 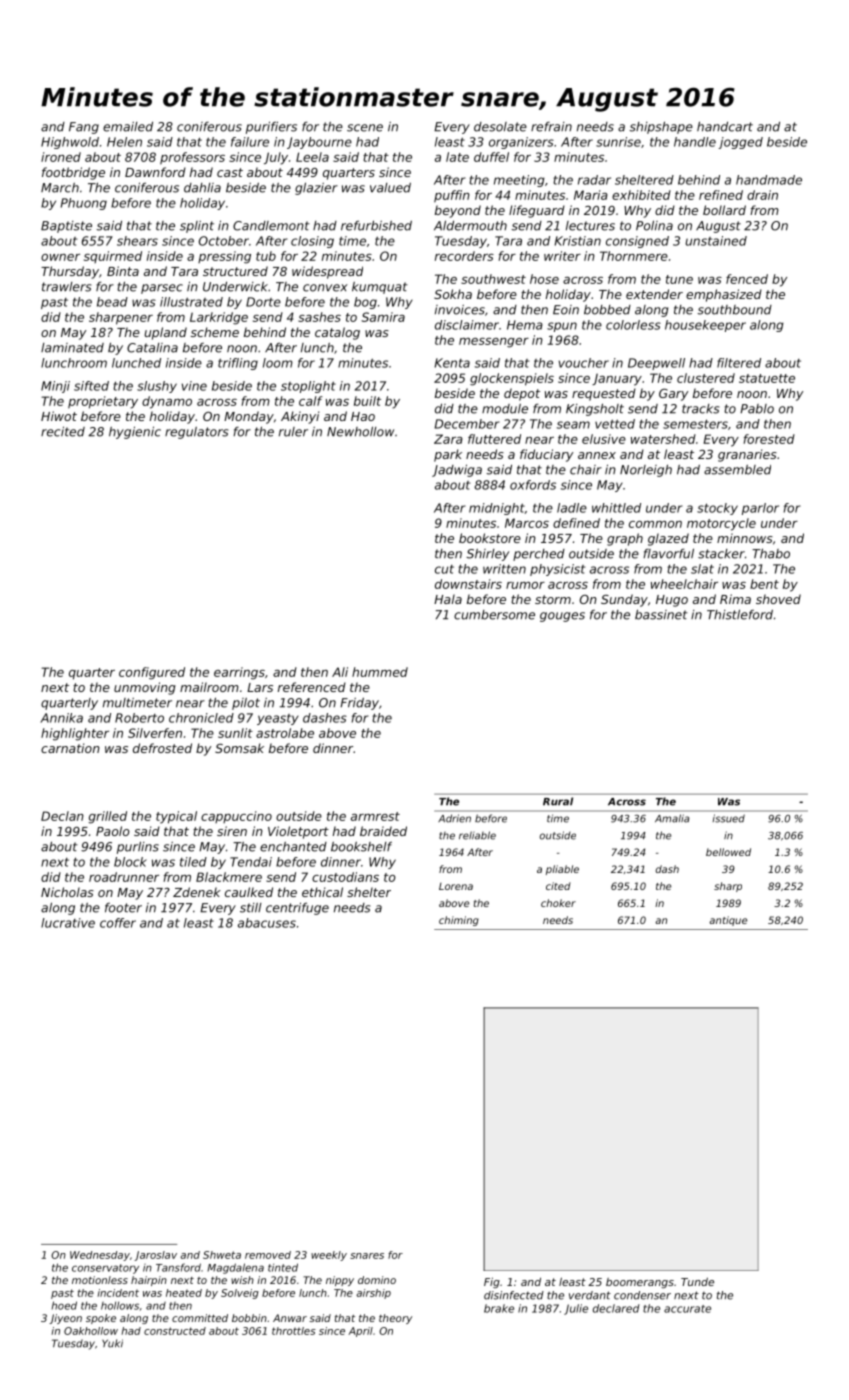 What do you see at coordinates (361, 1332) in the image?
I see `April` at bounding box center [361, 1332].
